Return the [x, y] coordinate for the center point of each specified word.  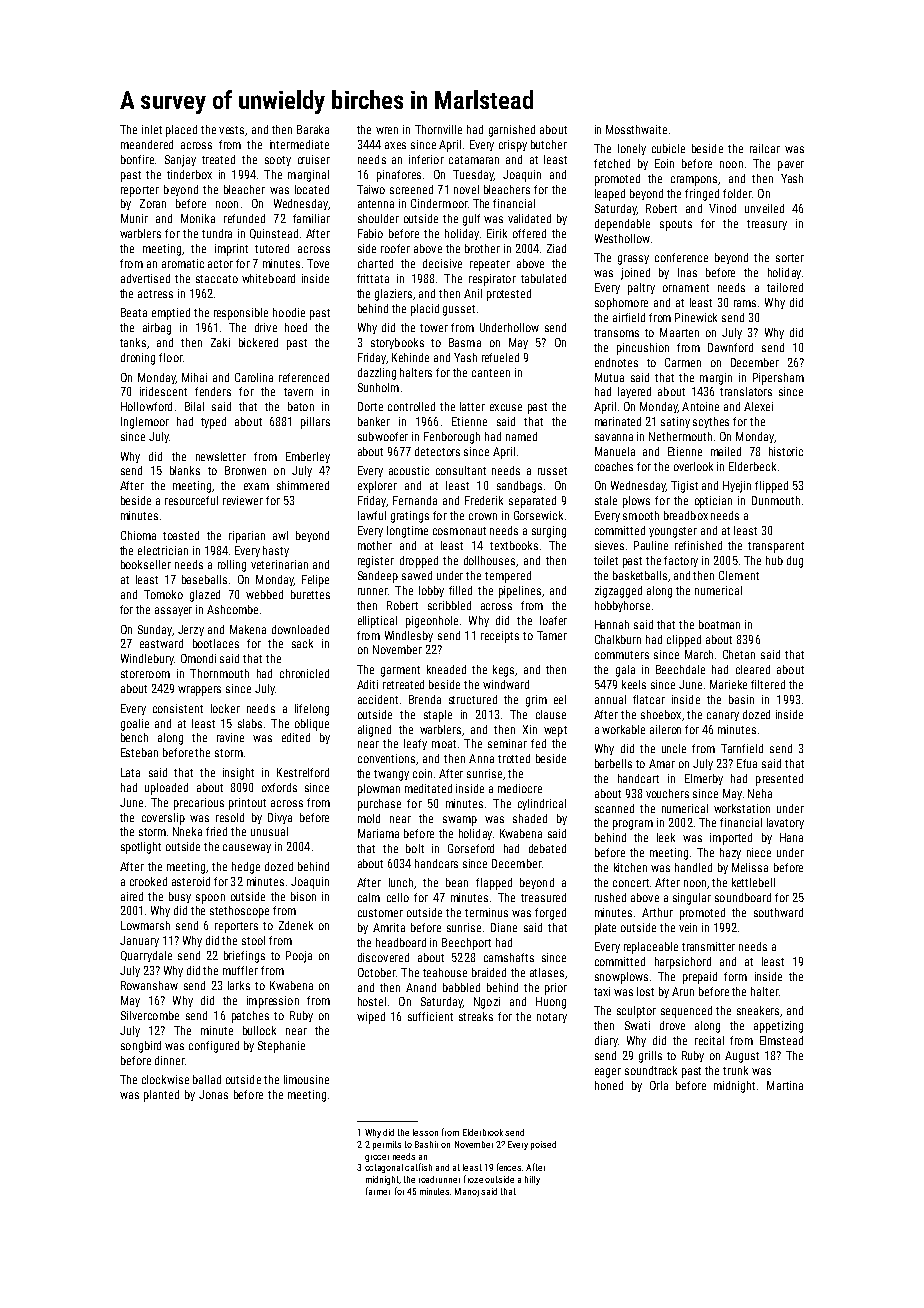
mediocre [520, 788]
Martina [785, 1085]
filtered [768, 684]
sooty [278, 161]
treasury [767, 225]
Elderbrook [483, 1132]
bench [134, 737]
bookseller [146, 564]
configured [214, 1047]
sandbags [519, 487]
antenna [376, 204]
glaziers [393, 295]
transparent [776, 547]
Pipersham [778, 379]
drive [266, 327]
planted [161, 1096]
